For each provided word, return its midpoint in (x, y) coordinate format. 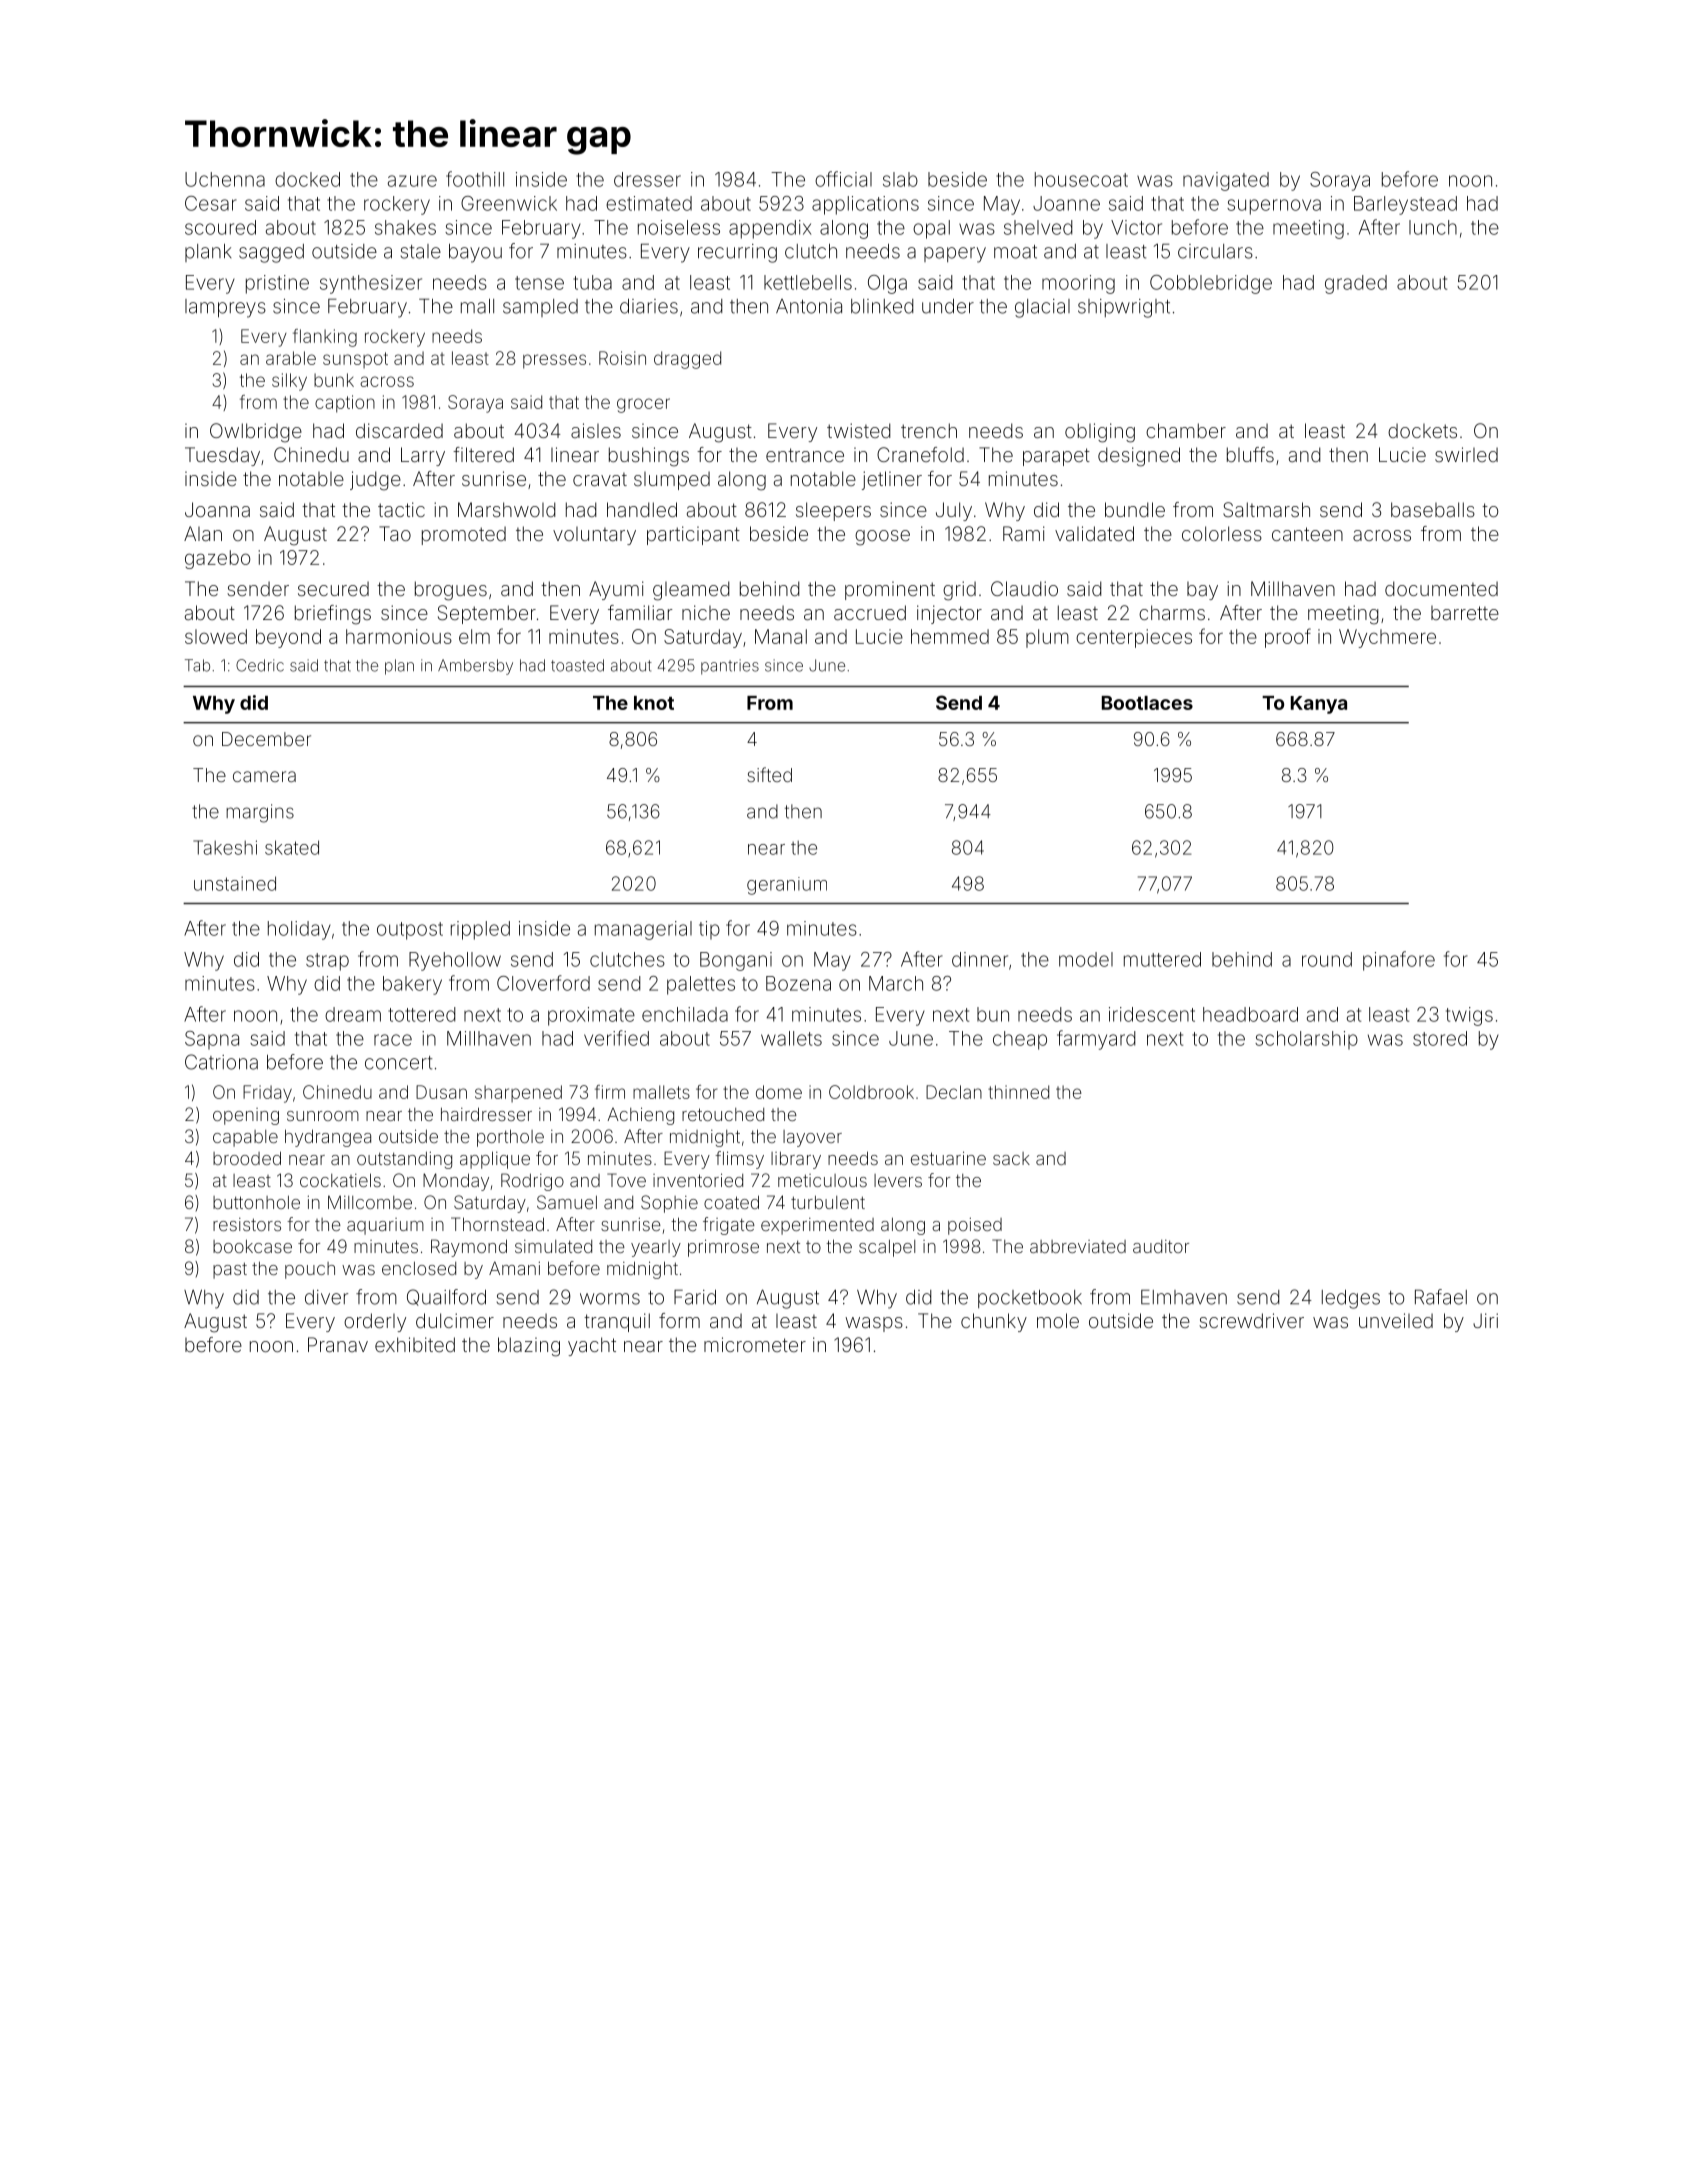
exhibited (415, 1344)
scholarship (1306, 1040)
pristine (277, 284)
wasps (874, 1324)
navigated (1226, 181)
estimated (649, 203)
